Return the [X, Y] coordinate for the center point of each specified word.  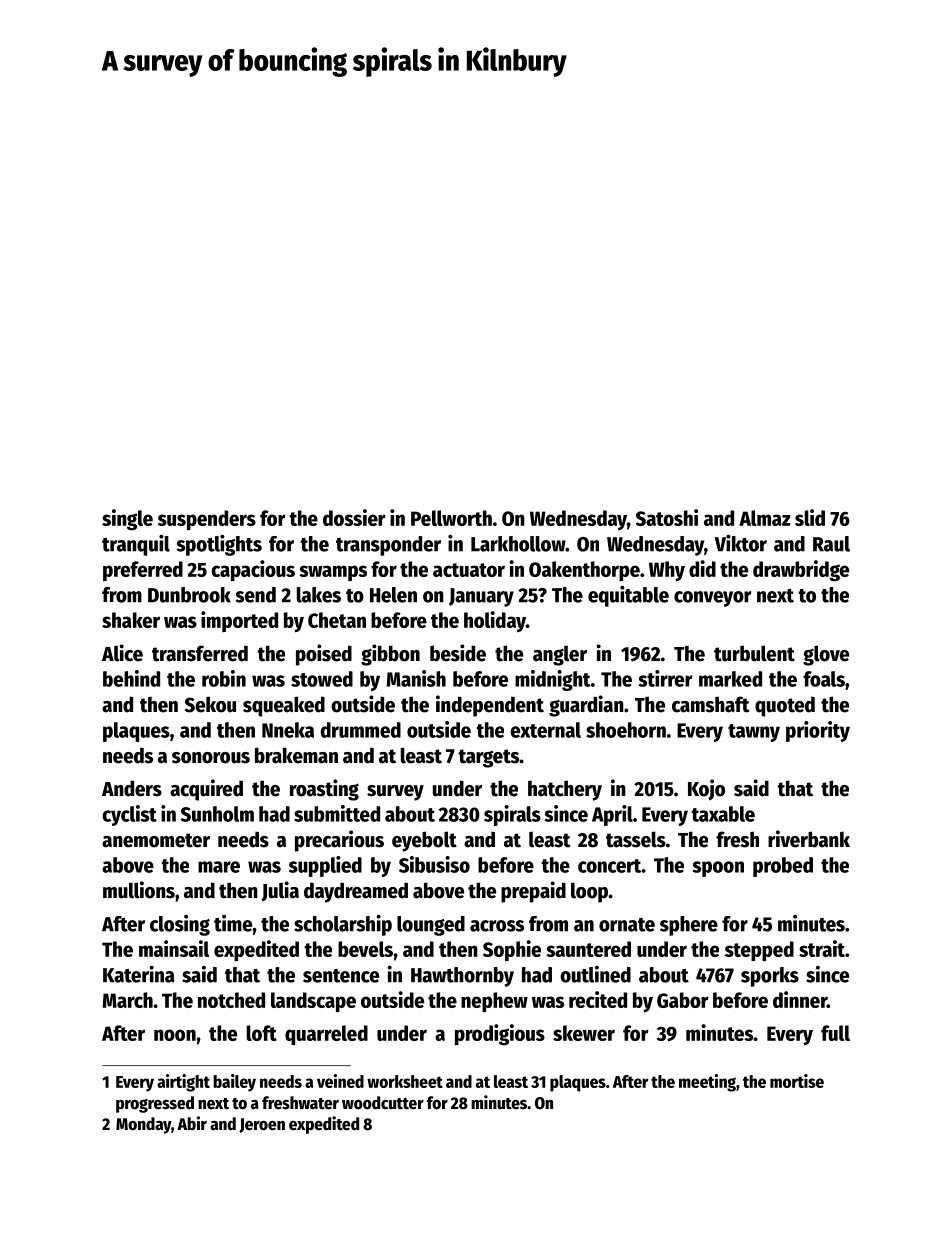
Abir [192, 1123]
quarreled [326, 1035]
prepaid [533, 892]
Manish [416, 678]
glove [826, 655]
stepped [759, 951]
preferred [143, 571]
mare [219, 867]
